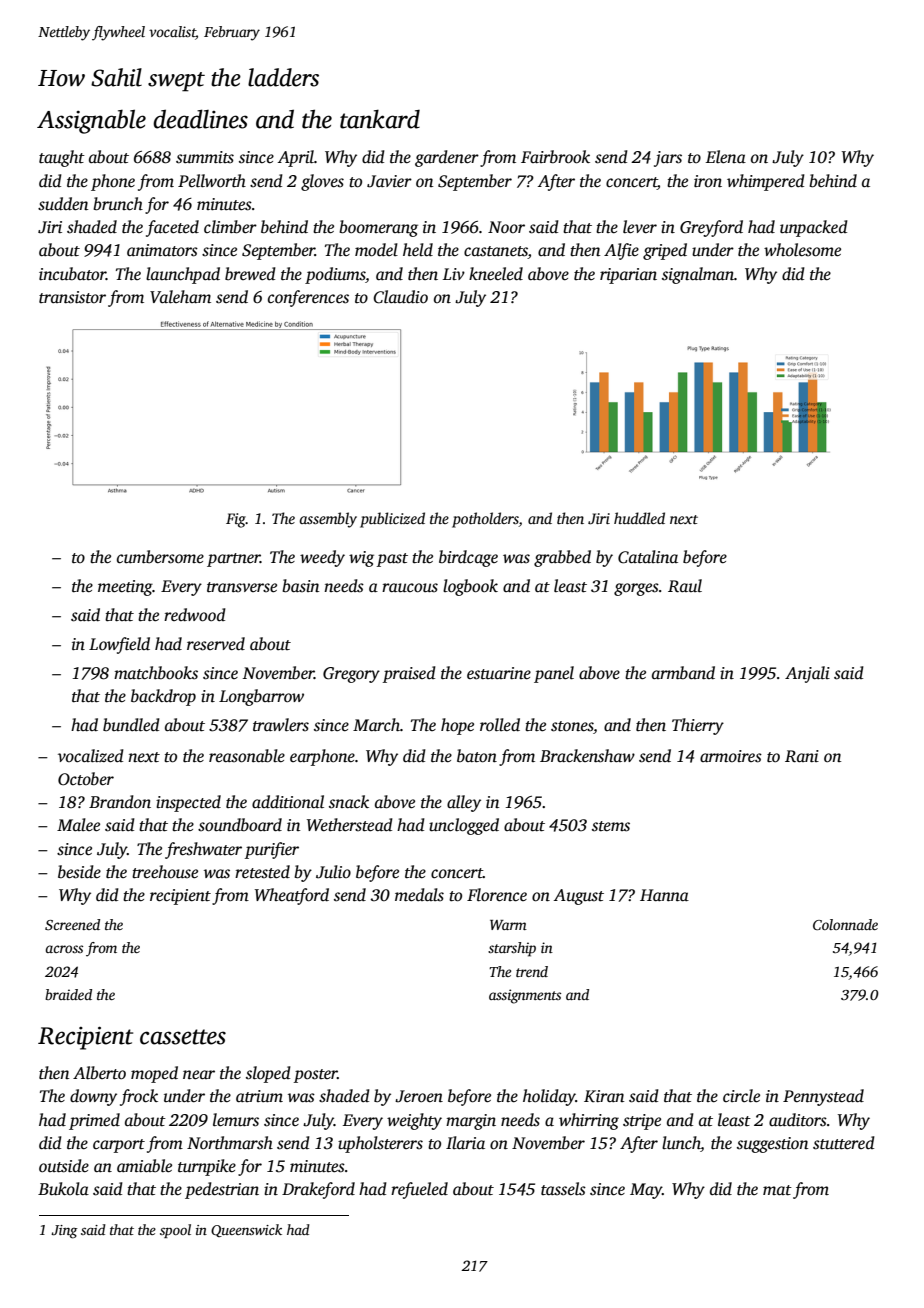  What do you see at coordinates (464, 803) in the screenshot?
I see `alley` at bounding box center [464, 803].
